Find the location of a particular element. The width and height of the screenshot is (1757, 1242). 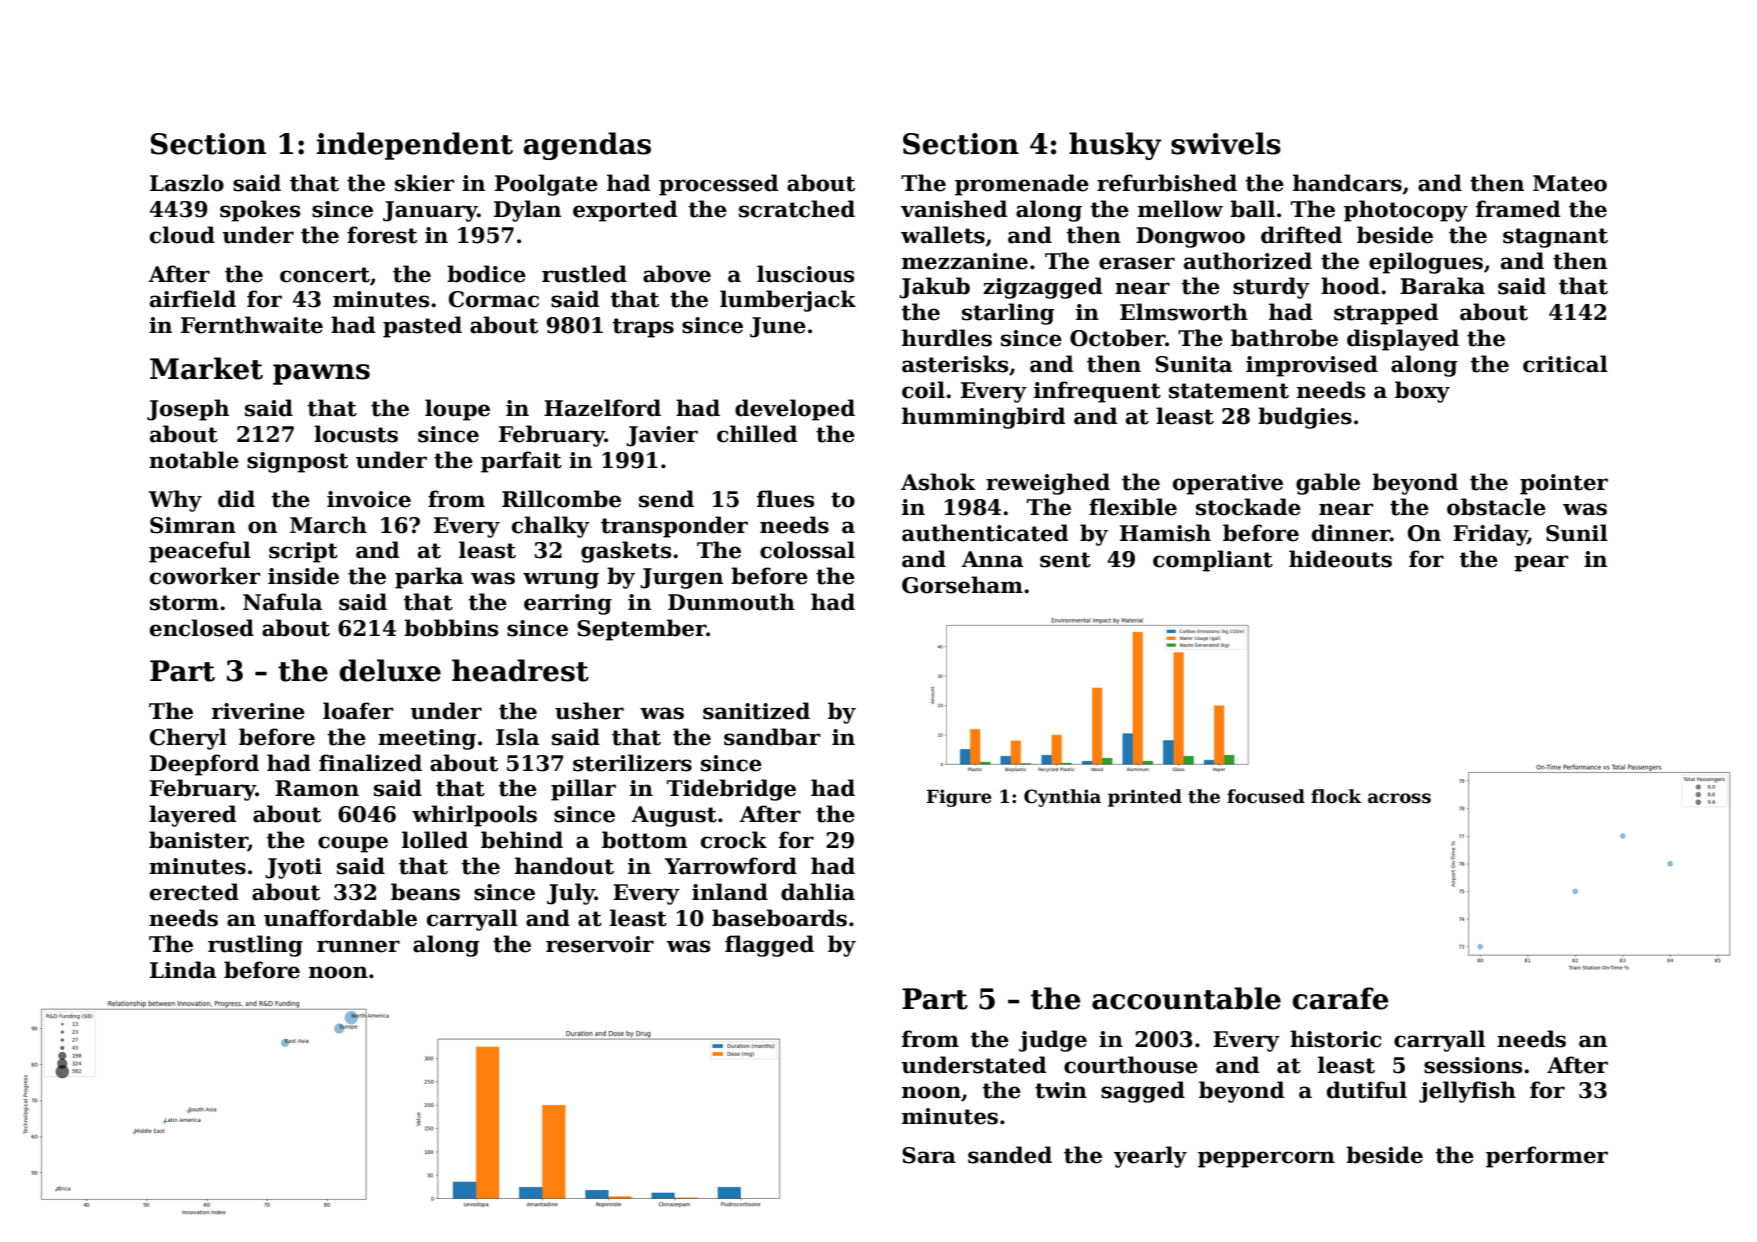

promenade is located at coordinates (1022, 185).
